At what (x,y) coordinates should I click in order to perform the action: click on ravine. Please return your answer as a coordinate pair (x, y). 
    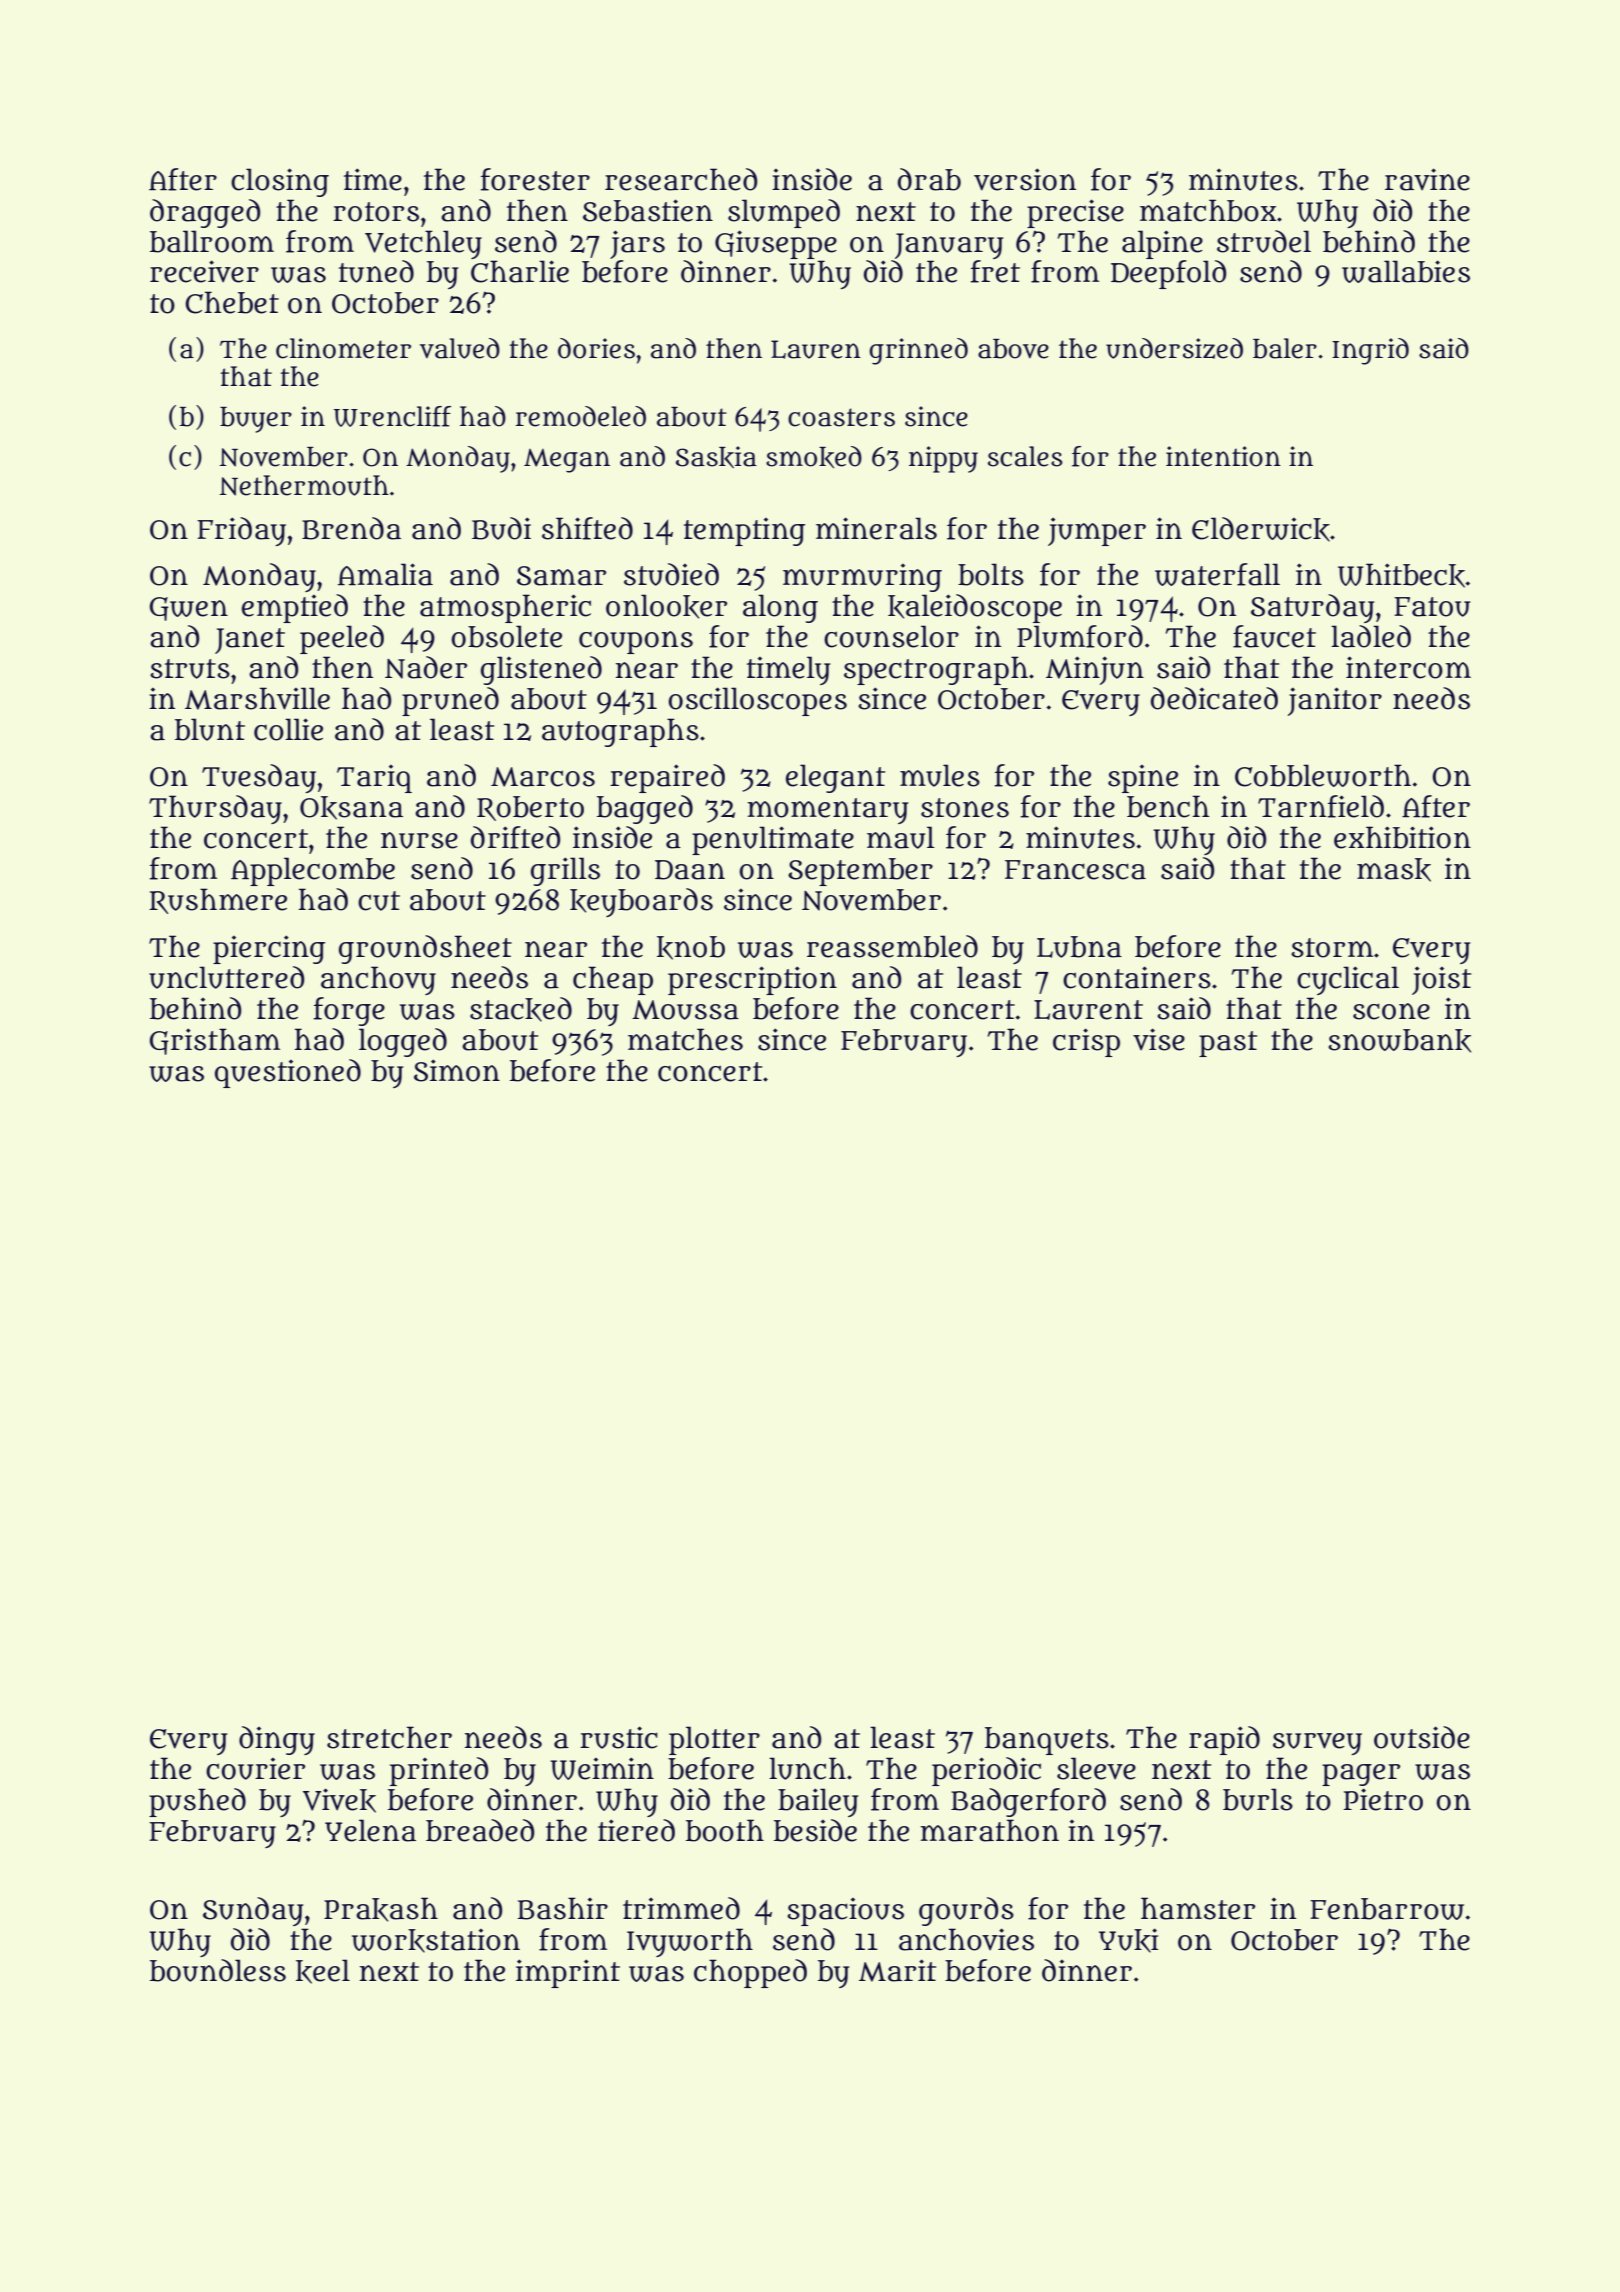
    Looking at the image, I should click on (1427, 179).
